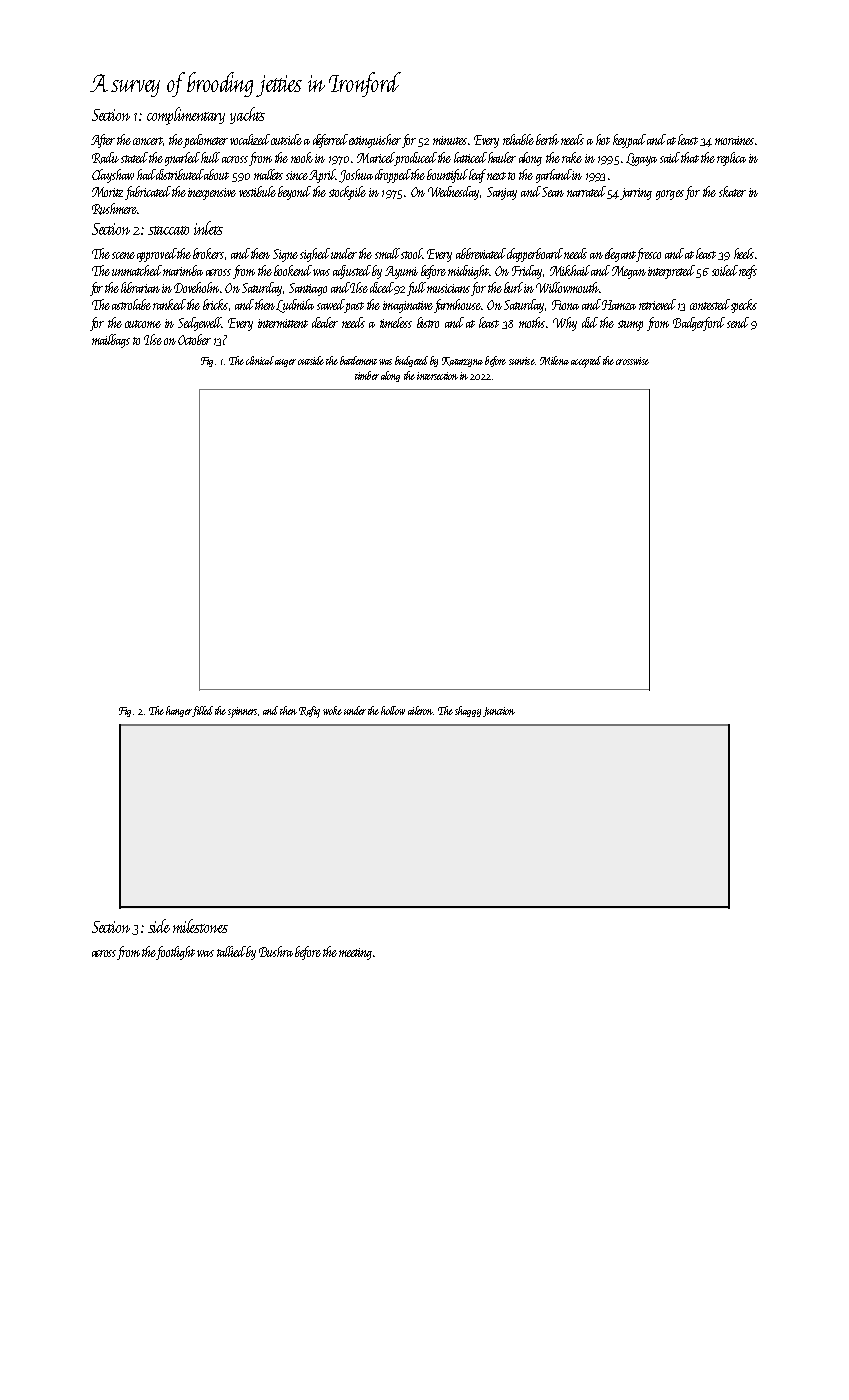 The height and width of the screenshot is (1400, 849). Describe the element at coordinates (179, 711) in the screenshot. I see `hanger` at that location.
